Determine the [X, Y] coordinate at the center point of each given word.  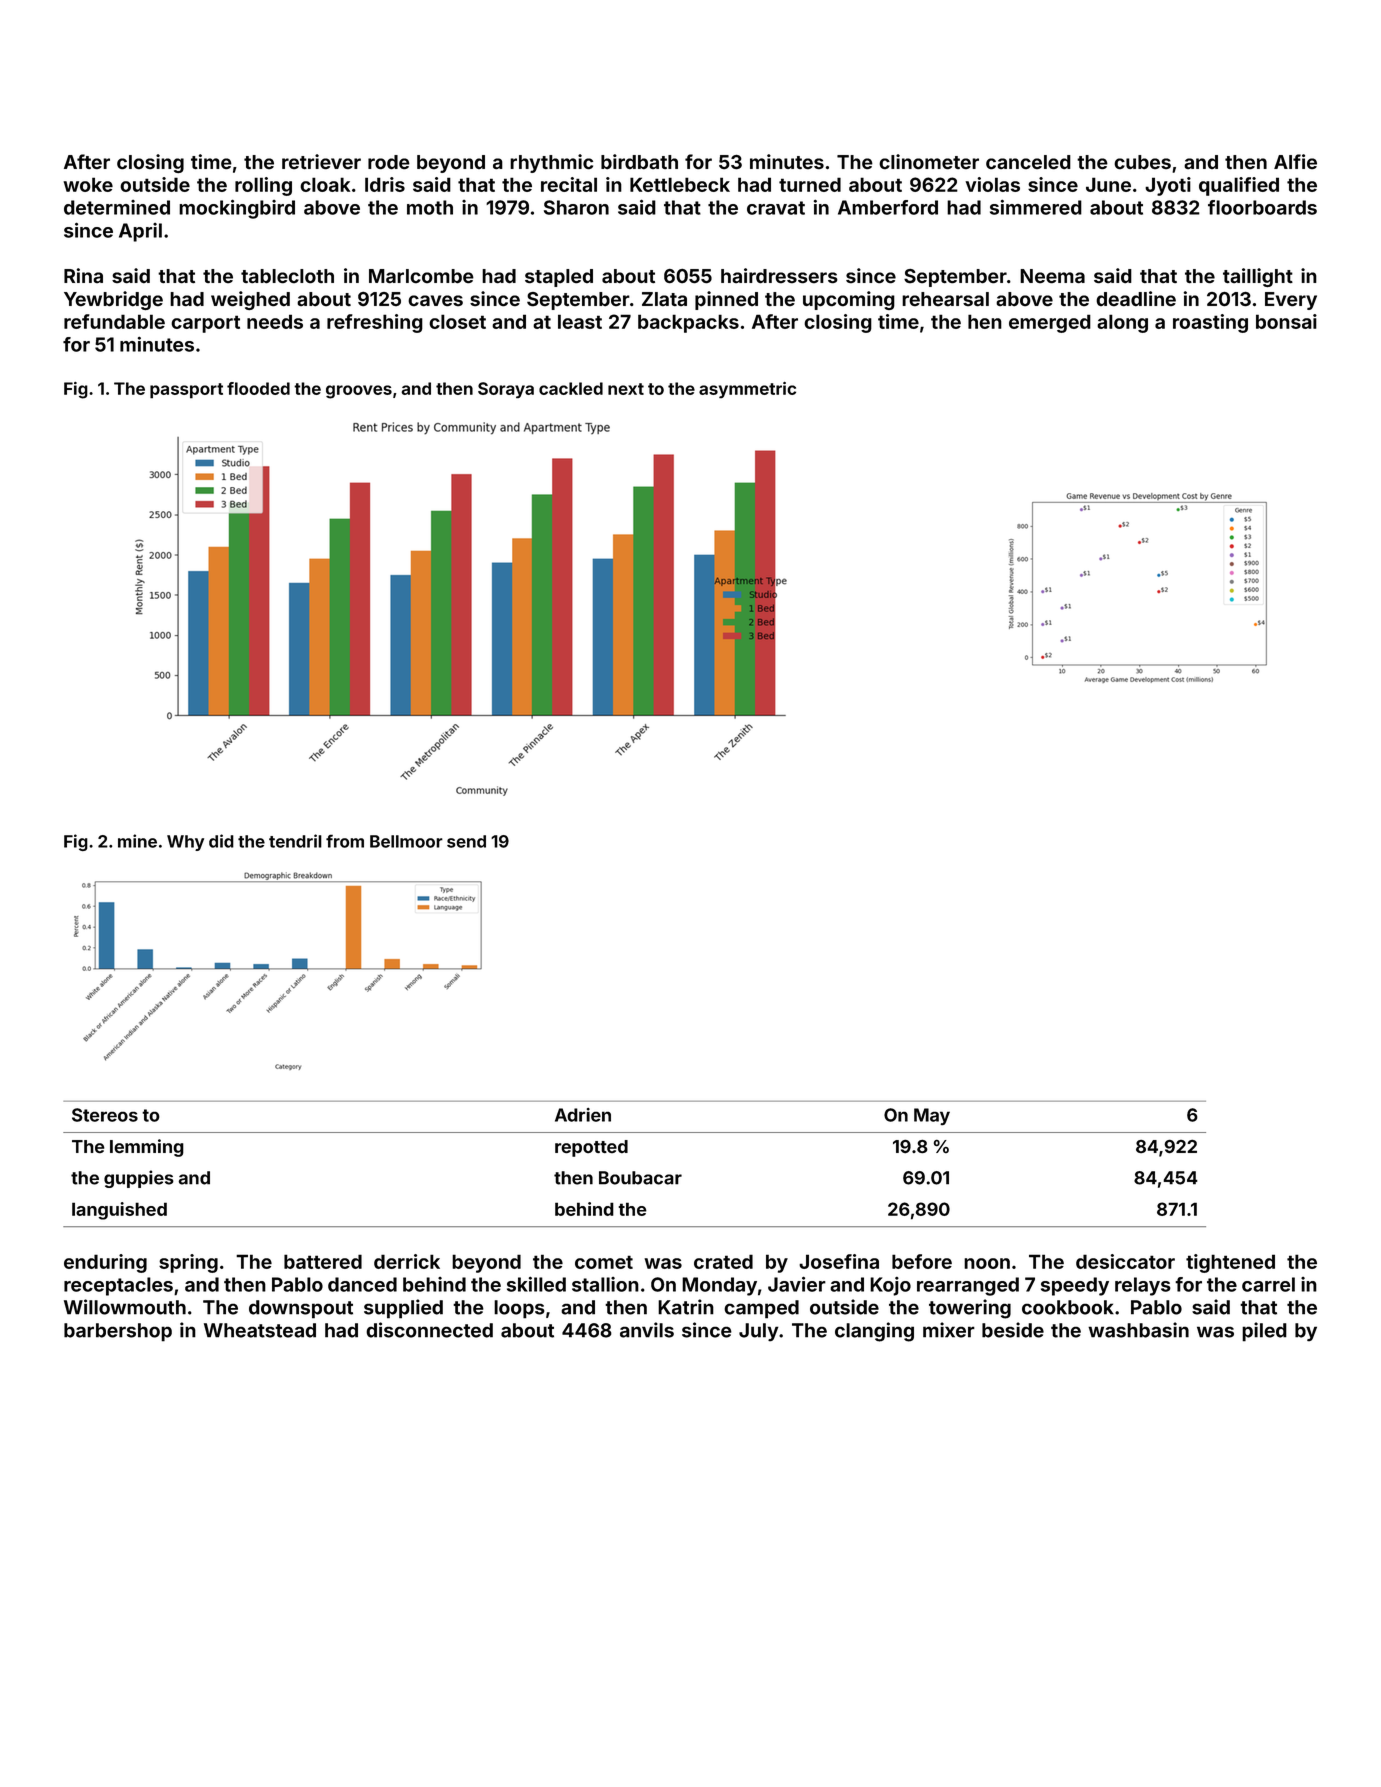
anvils [647, 1330]
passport [186, 391]
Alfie [1295, 162]
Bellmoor [406, 841]
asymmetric [747, 390]
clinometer [929, 162]
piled [1264, 1332]
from [345, 841]
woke [88, 184]
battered [323, 1261]
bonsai [1286, 321]
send [466, 841]
